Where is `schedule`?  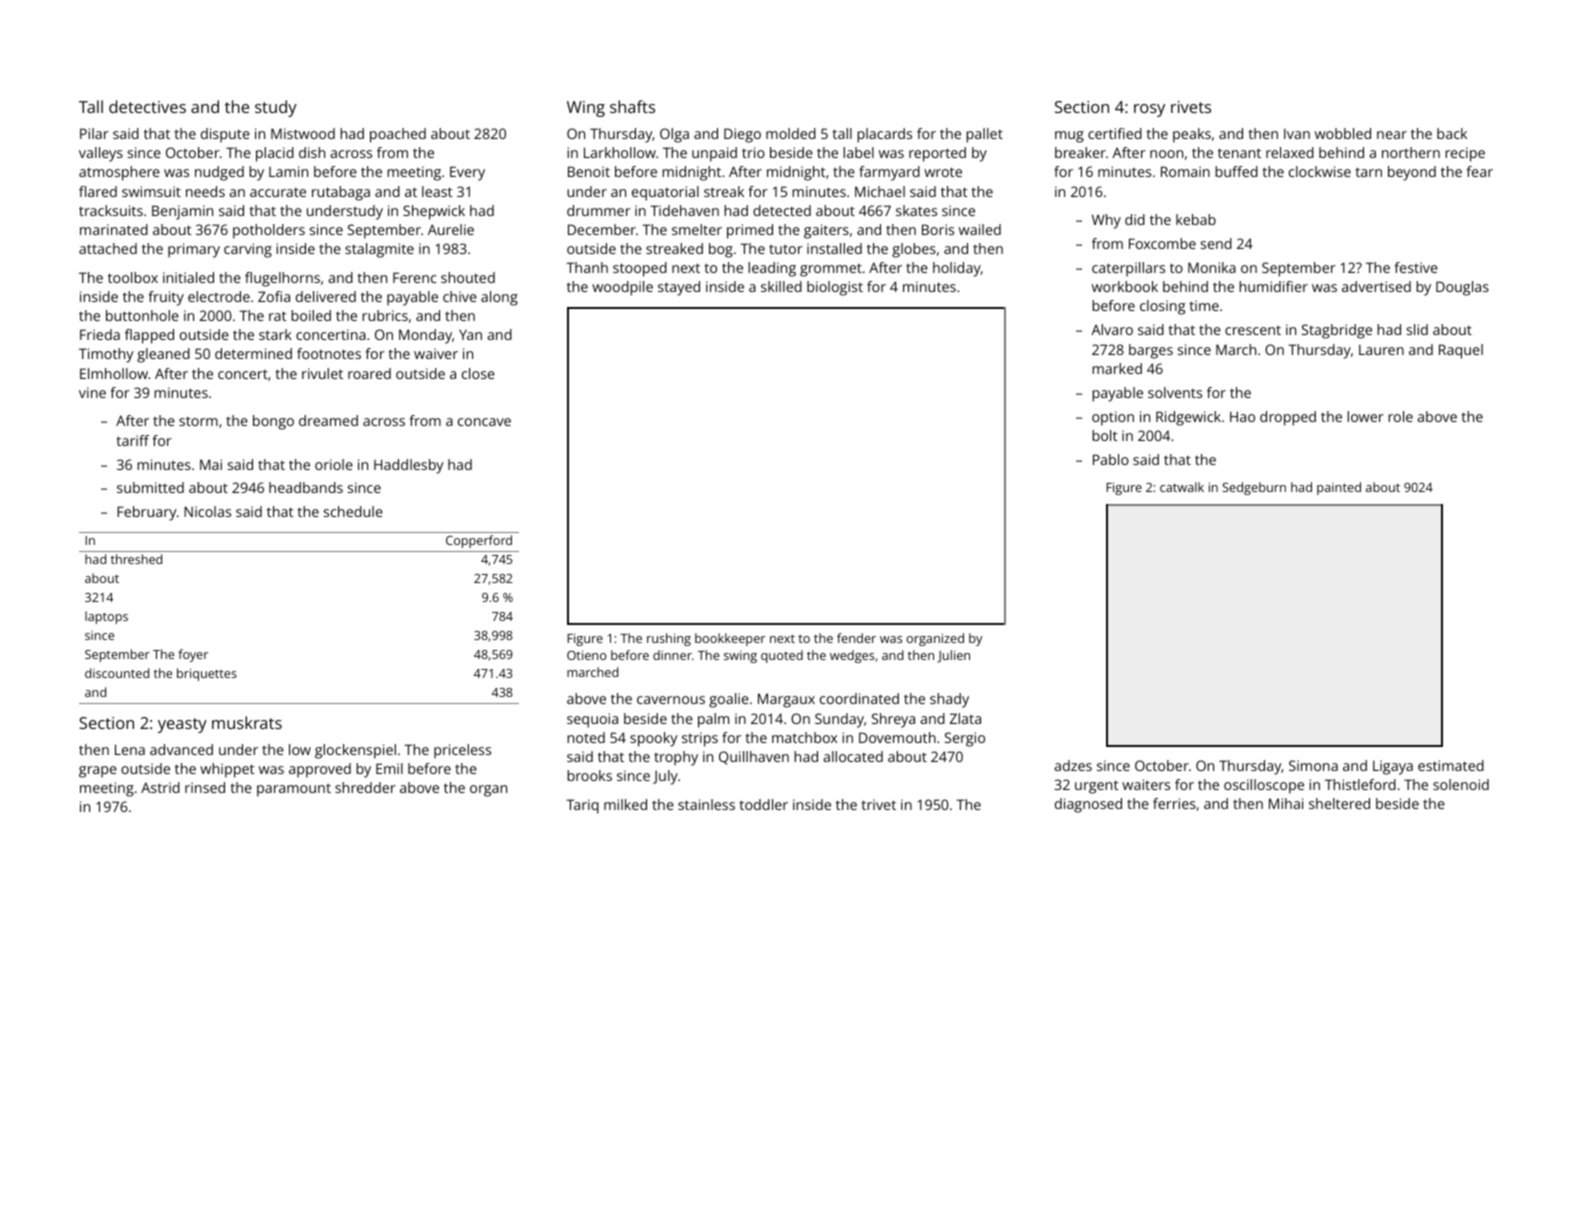
schedule is located at coordinates (353, 511).
